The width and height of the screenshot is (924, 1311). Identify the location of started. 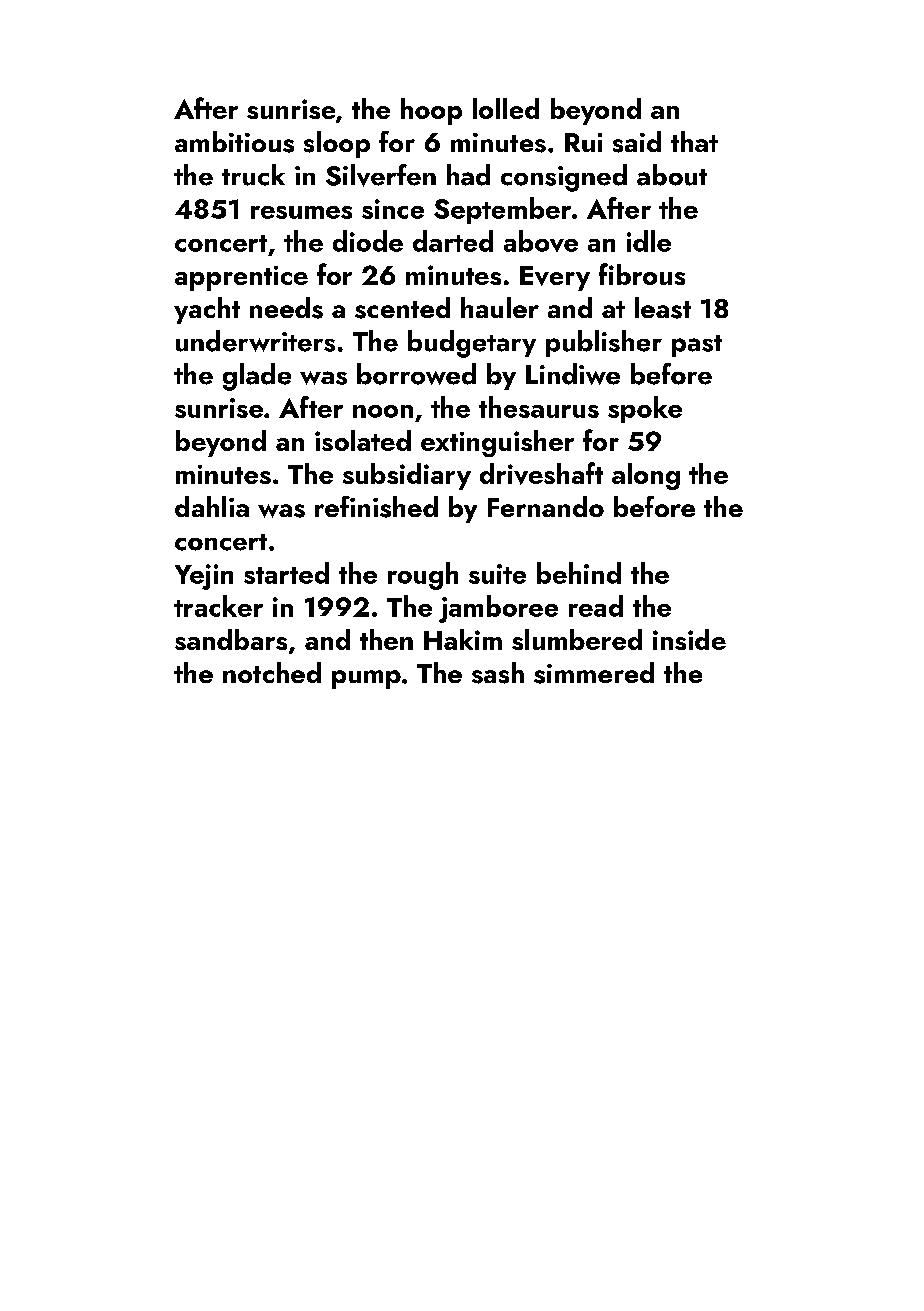
(286, 573).
